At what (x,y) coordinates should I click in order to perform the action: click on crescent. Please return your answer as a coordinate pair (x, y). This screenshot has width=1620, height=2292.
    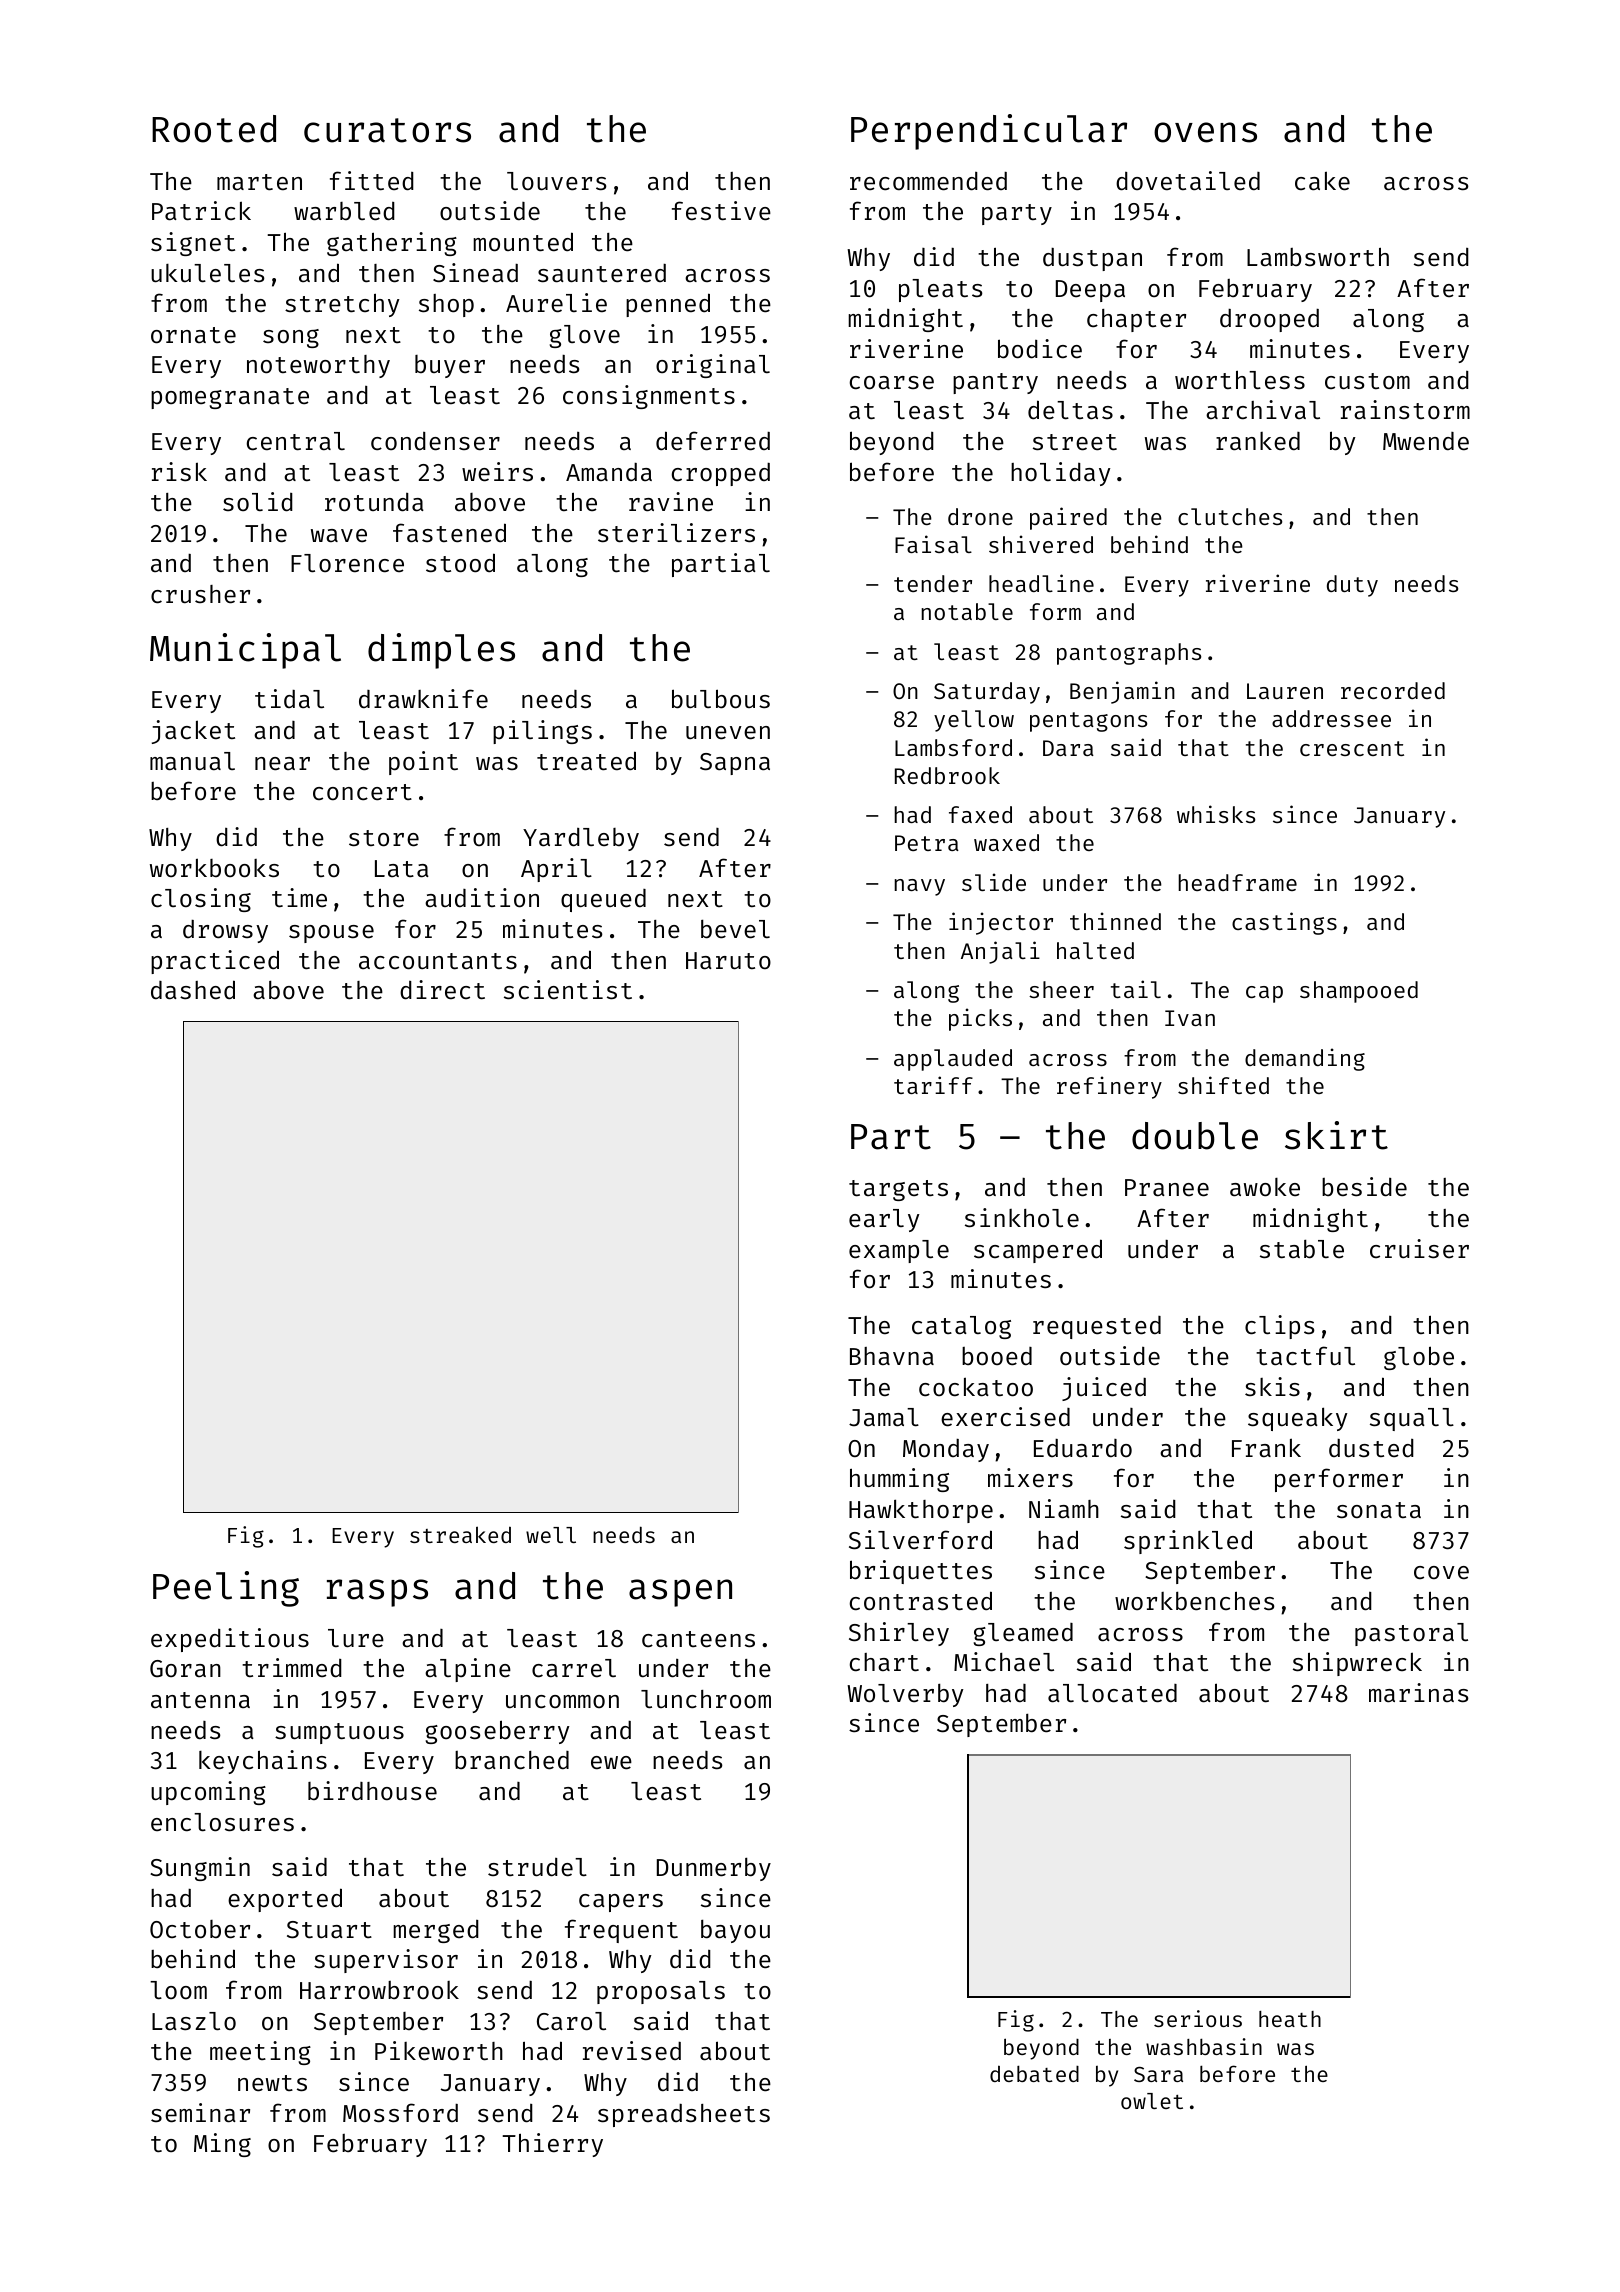
    Looking at the image, I should click on (1352, 748).
